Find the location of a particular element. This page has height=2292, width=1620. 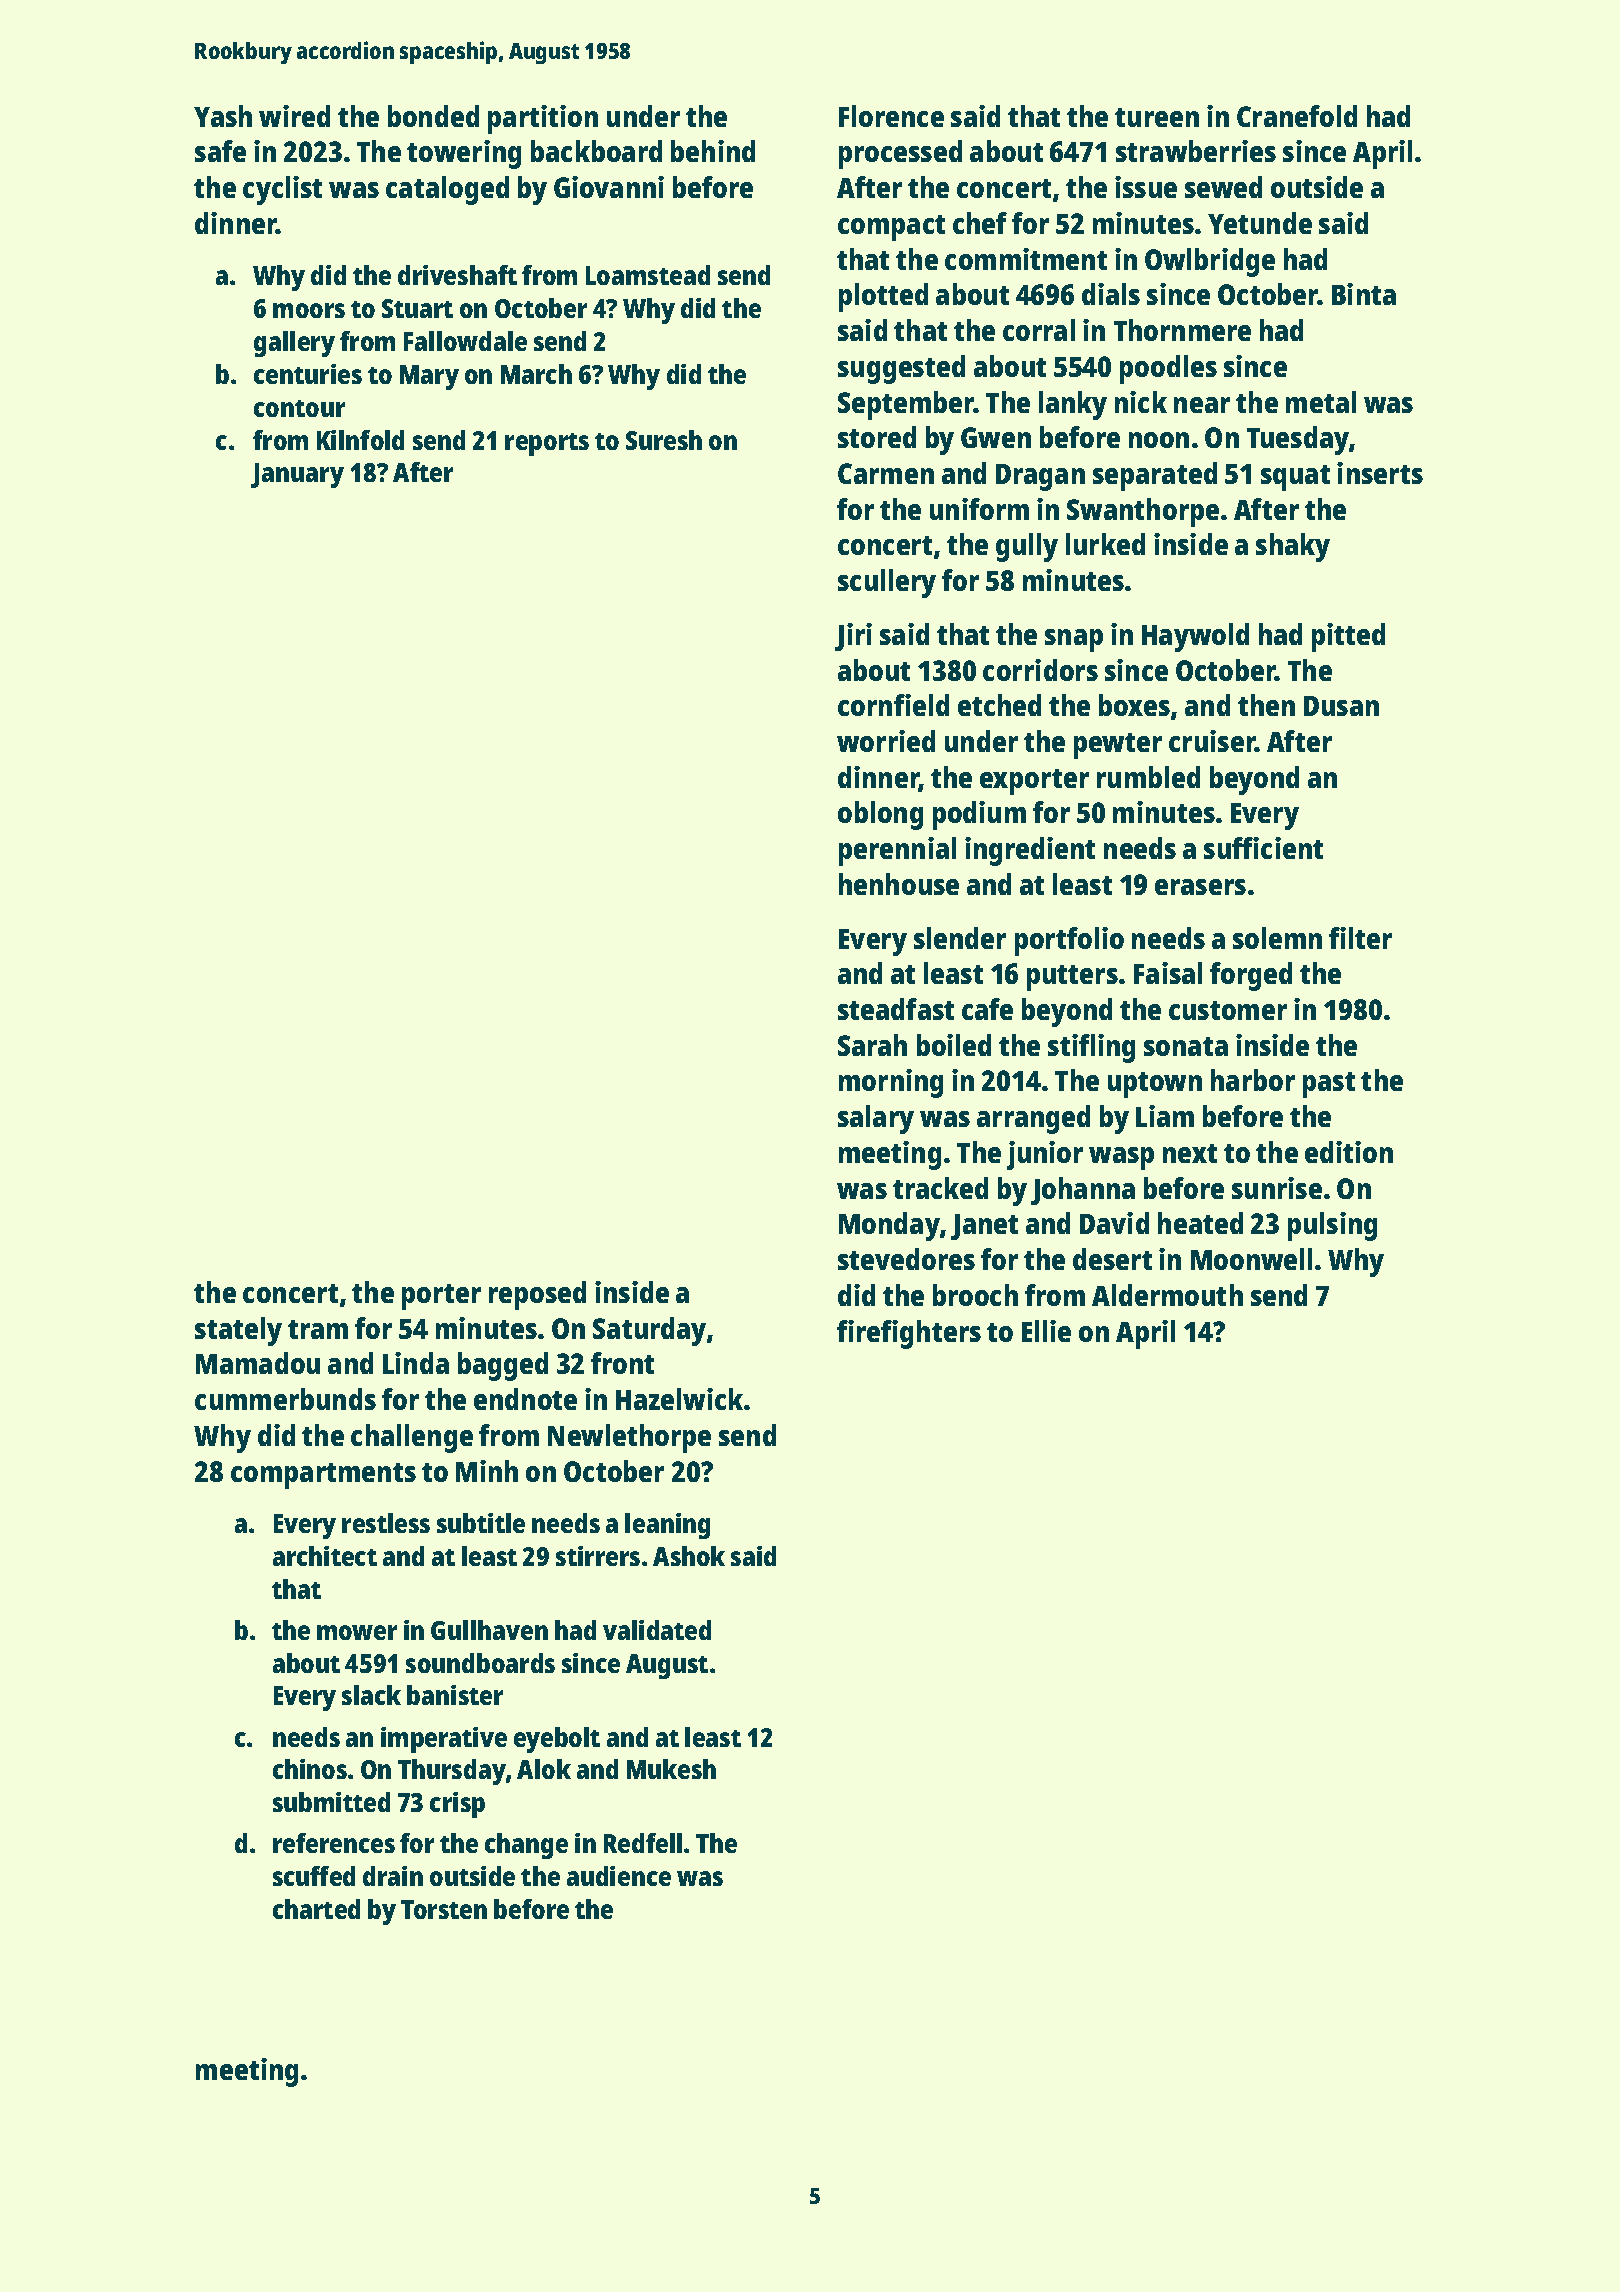

Linda is located at coordinates (416, 1363).
